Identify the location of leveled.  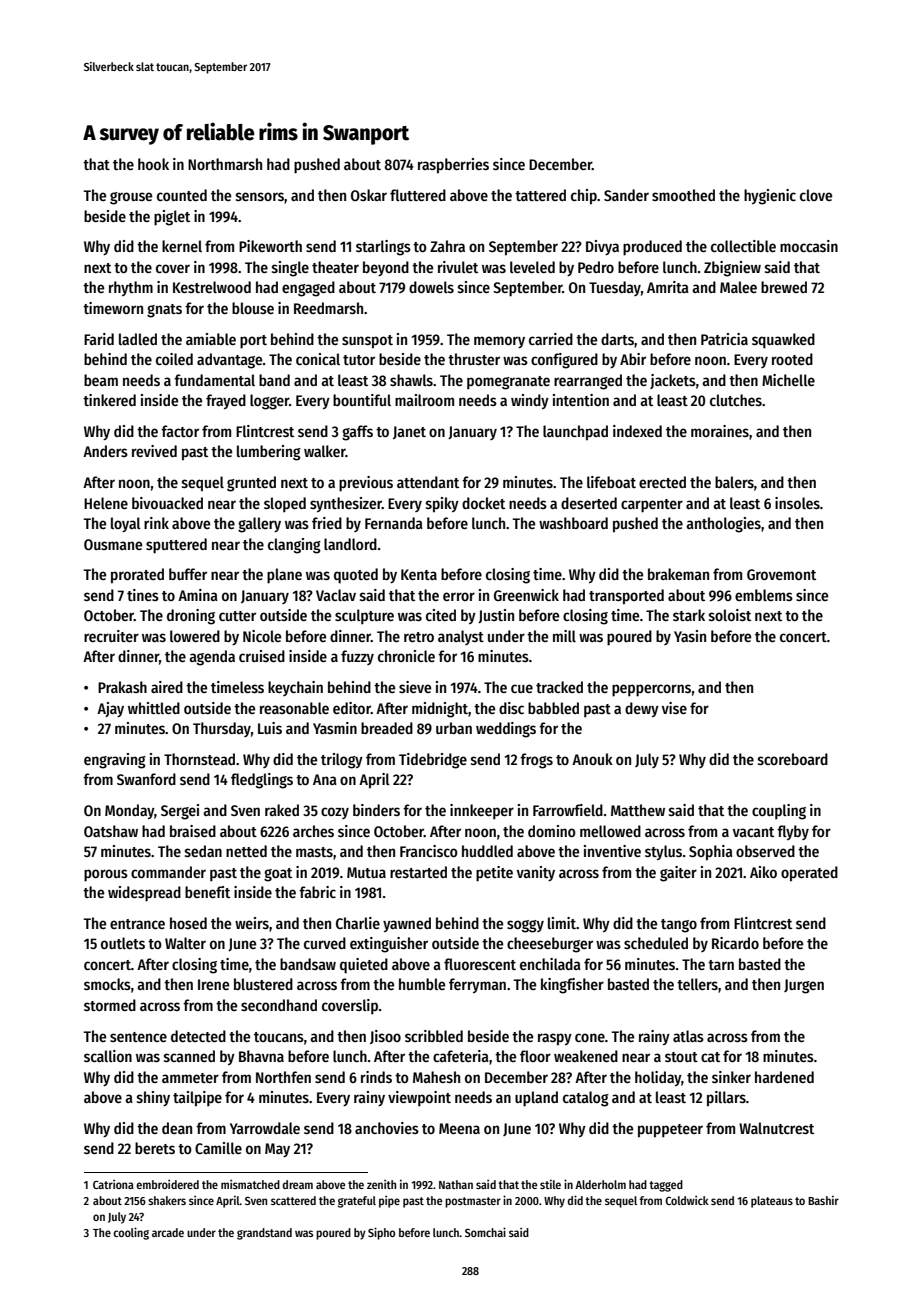
(532, 267).
